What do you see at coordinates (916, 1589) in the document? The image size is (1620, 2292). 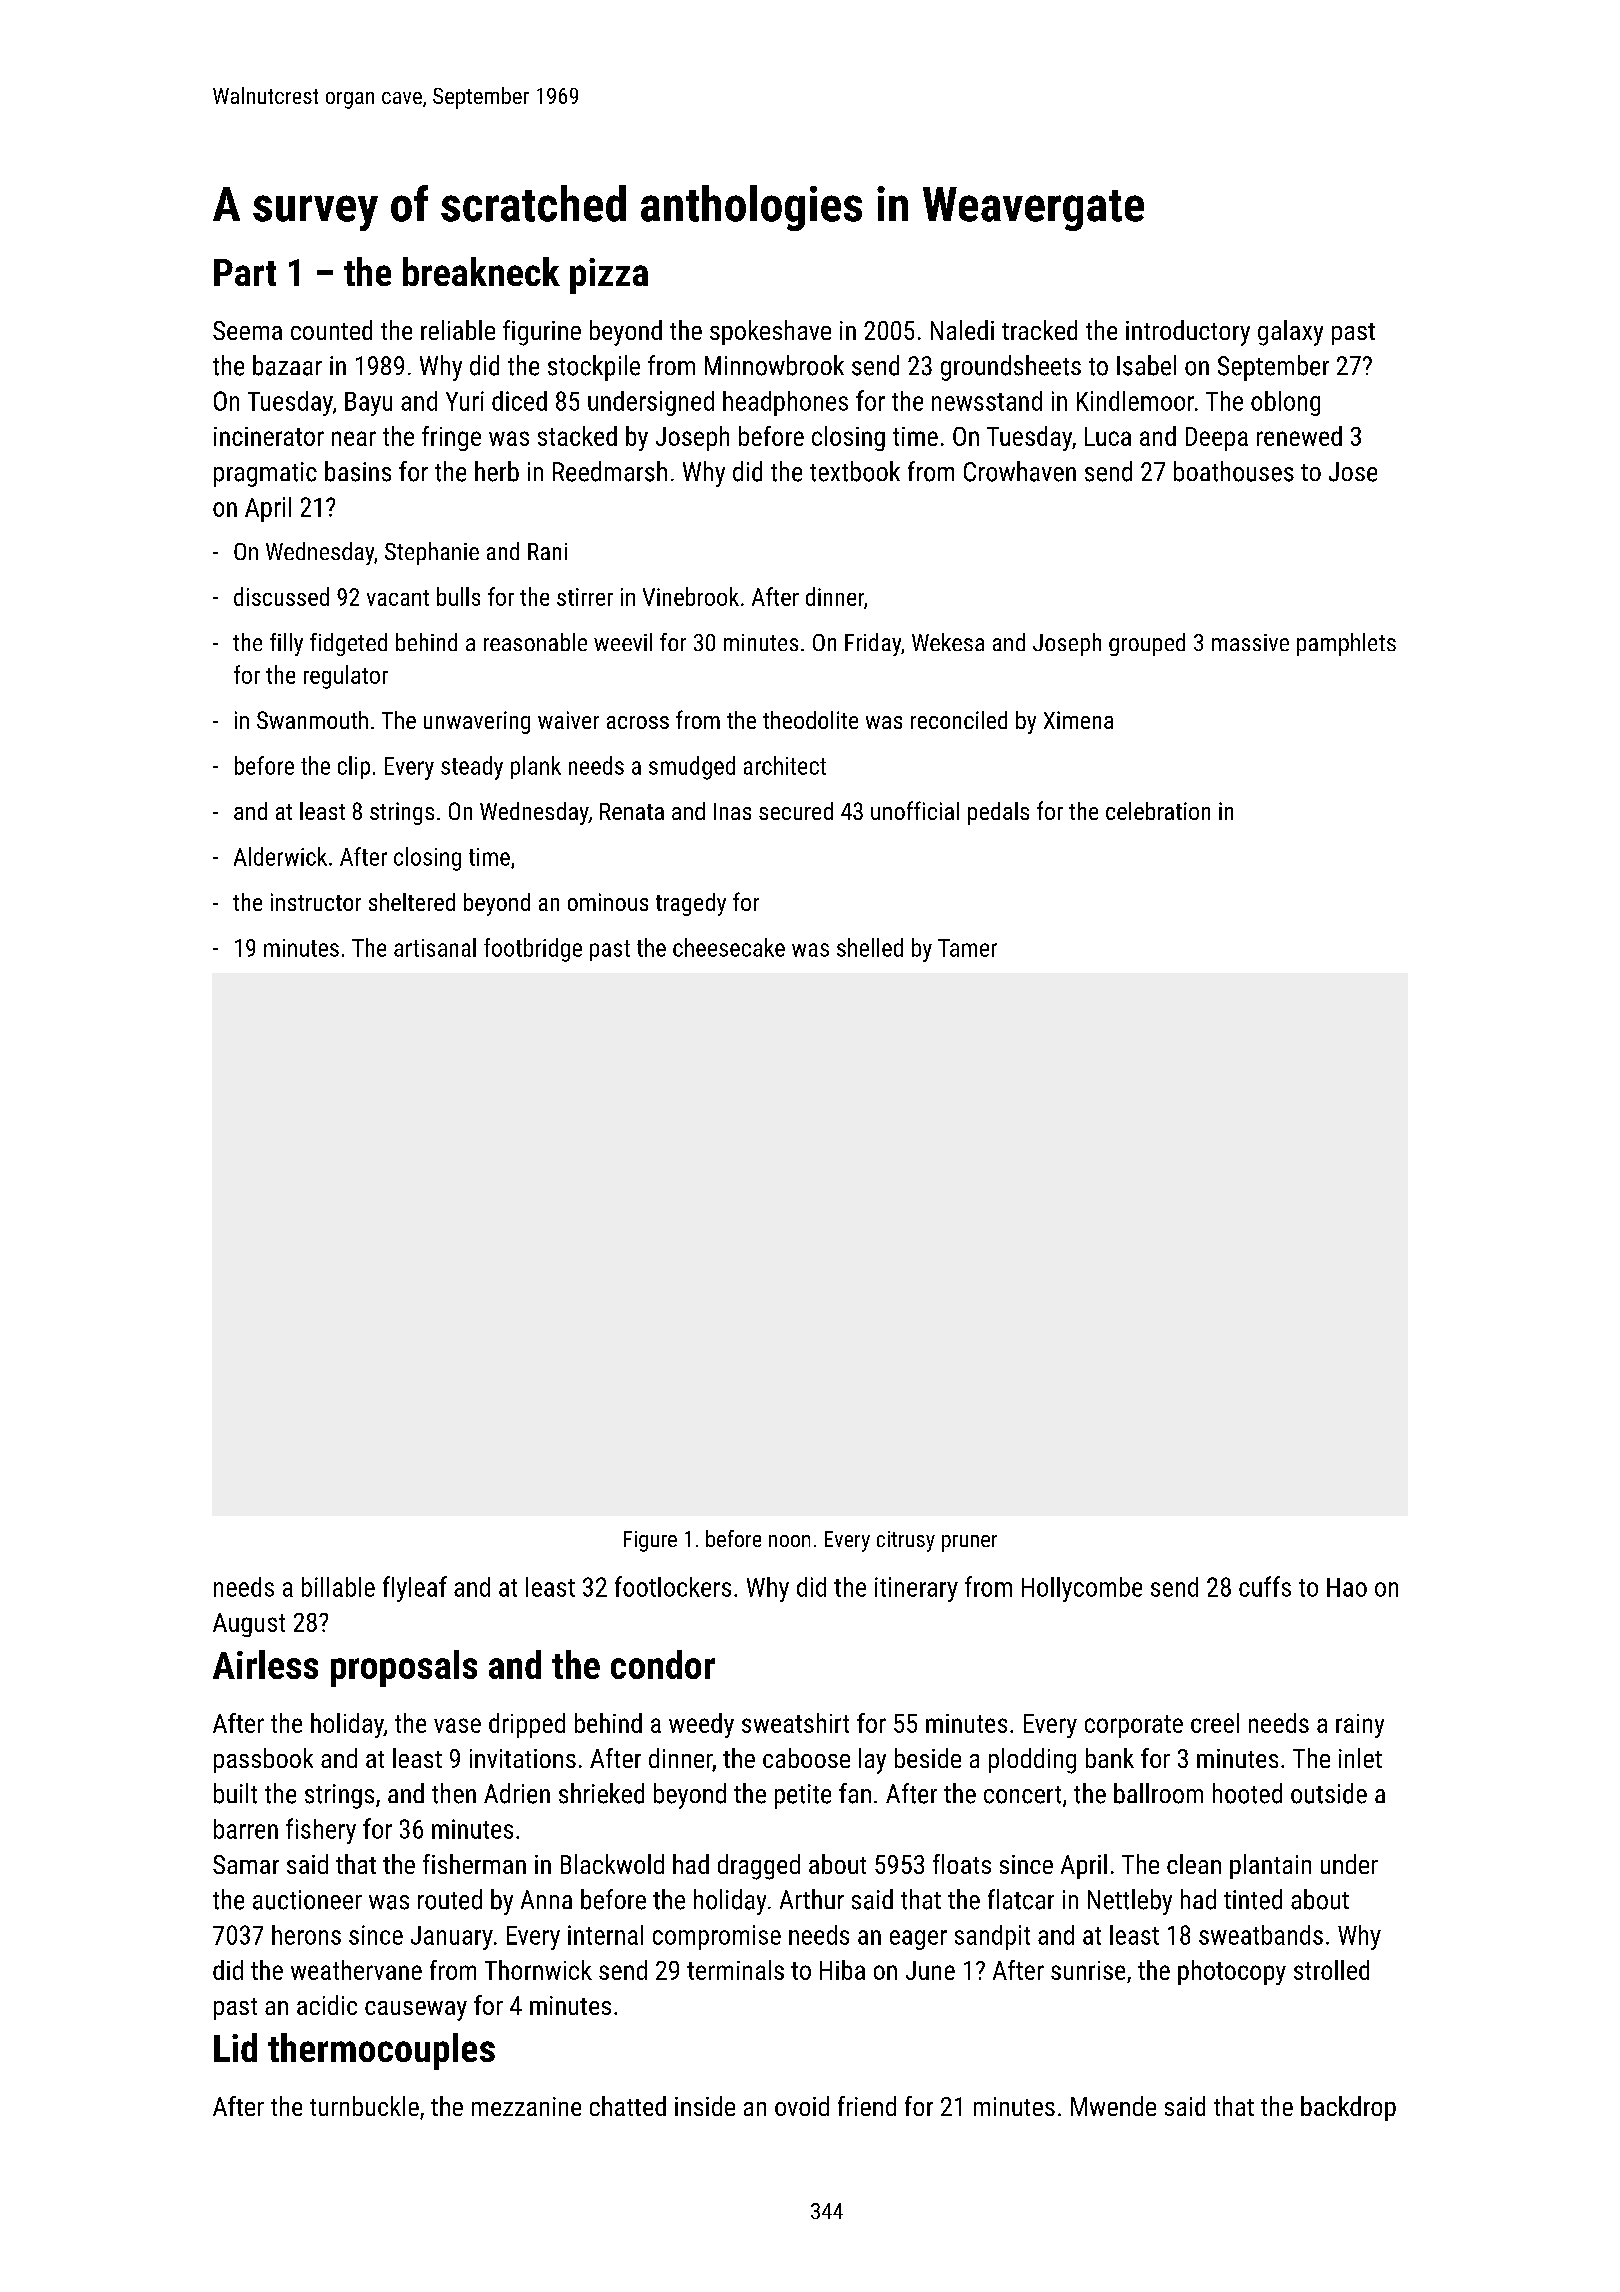 I see `itinerary` at bounding box center [916, 1589].
